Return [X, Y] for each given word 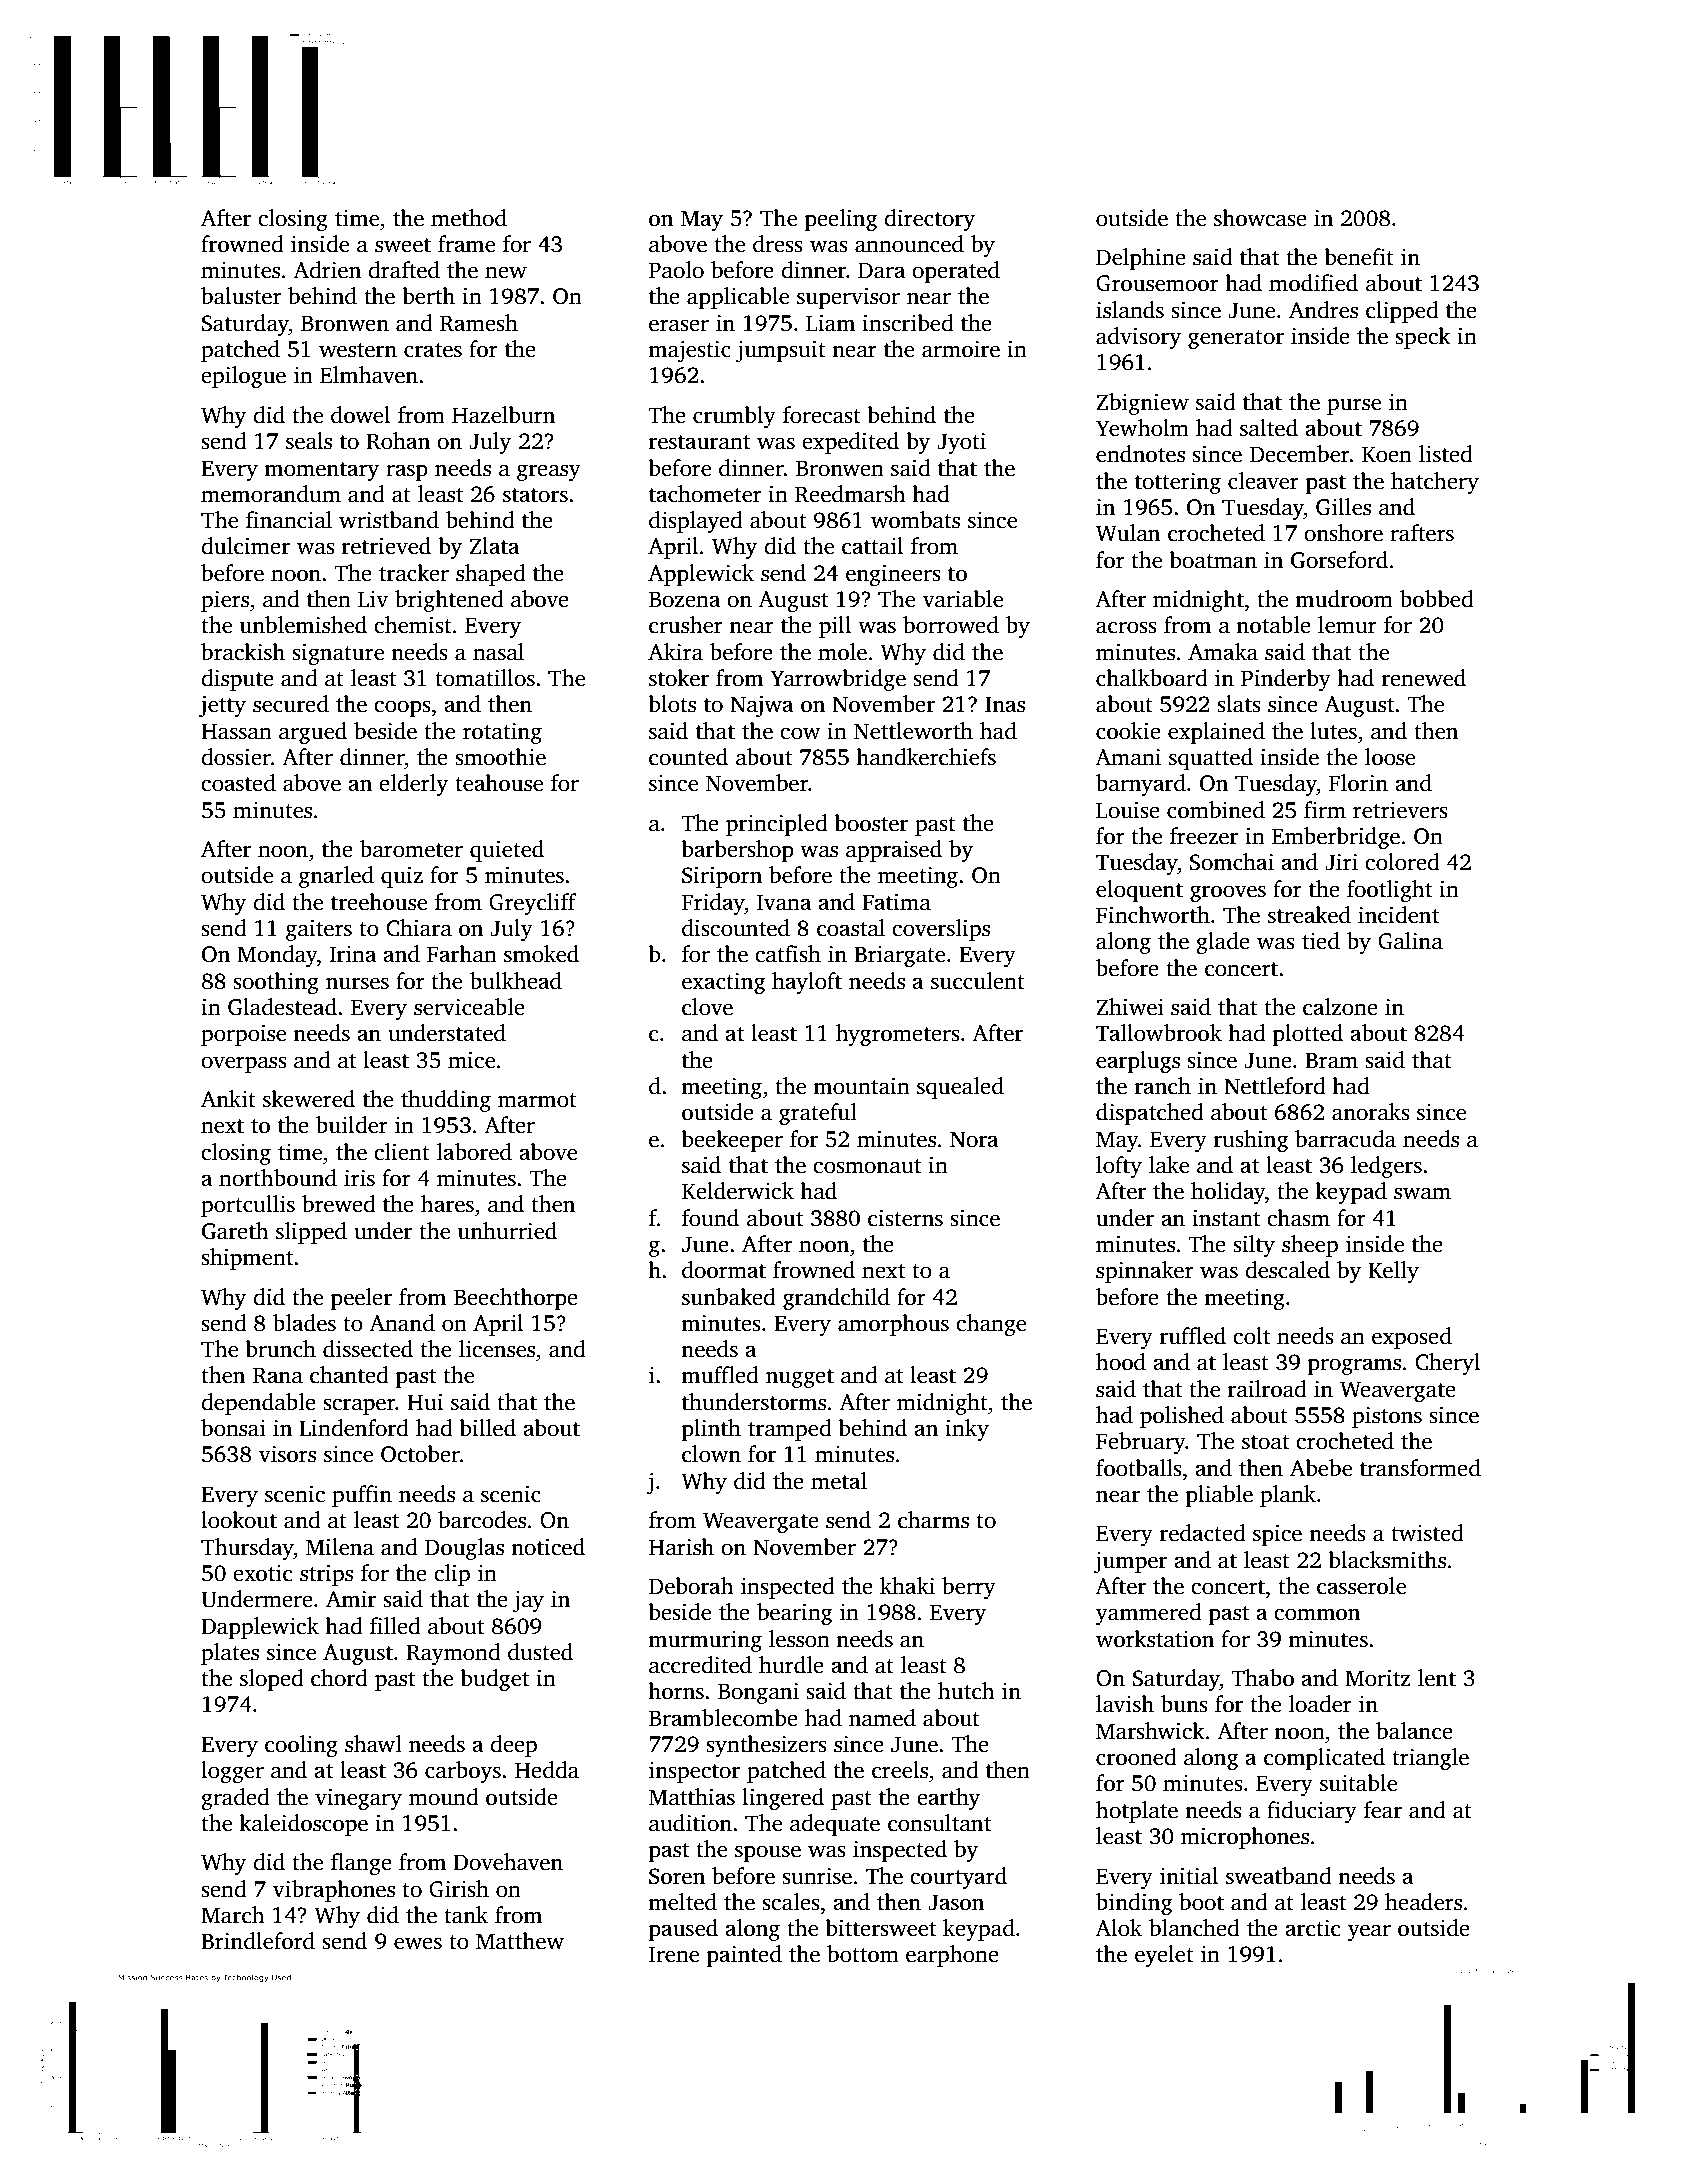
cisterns [905, 1218]
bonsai [233, 1428]
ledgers [1386, 1167]
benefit [1359, 257]
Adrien [327, 270]
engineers [893, 575]
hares [447, 1204]
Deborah [691, 1586]
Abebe [1321, 1468]
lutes [1333, 731]
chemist [413, 625]
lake [1169, 1165]
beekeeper [732, 1141]
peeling [841, 220]
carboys [463, 1772]
